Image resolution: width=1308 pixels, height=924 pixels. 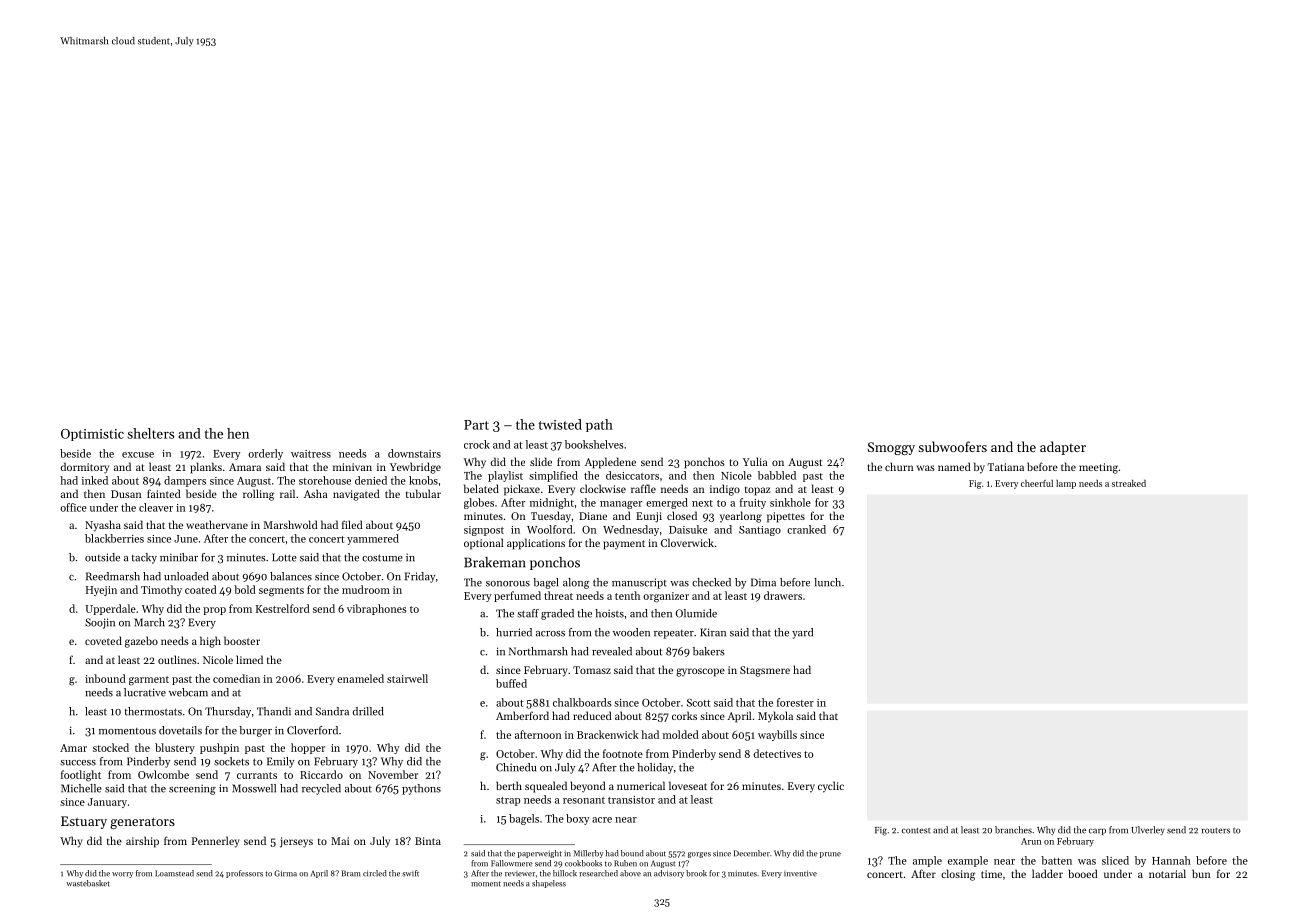 What do you see at coordinates (151, 433) in the document?
I see `shelters` at bounding box center [151, 433].
